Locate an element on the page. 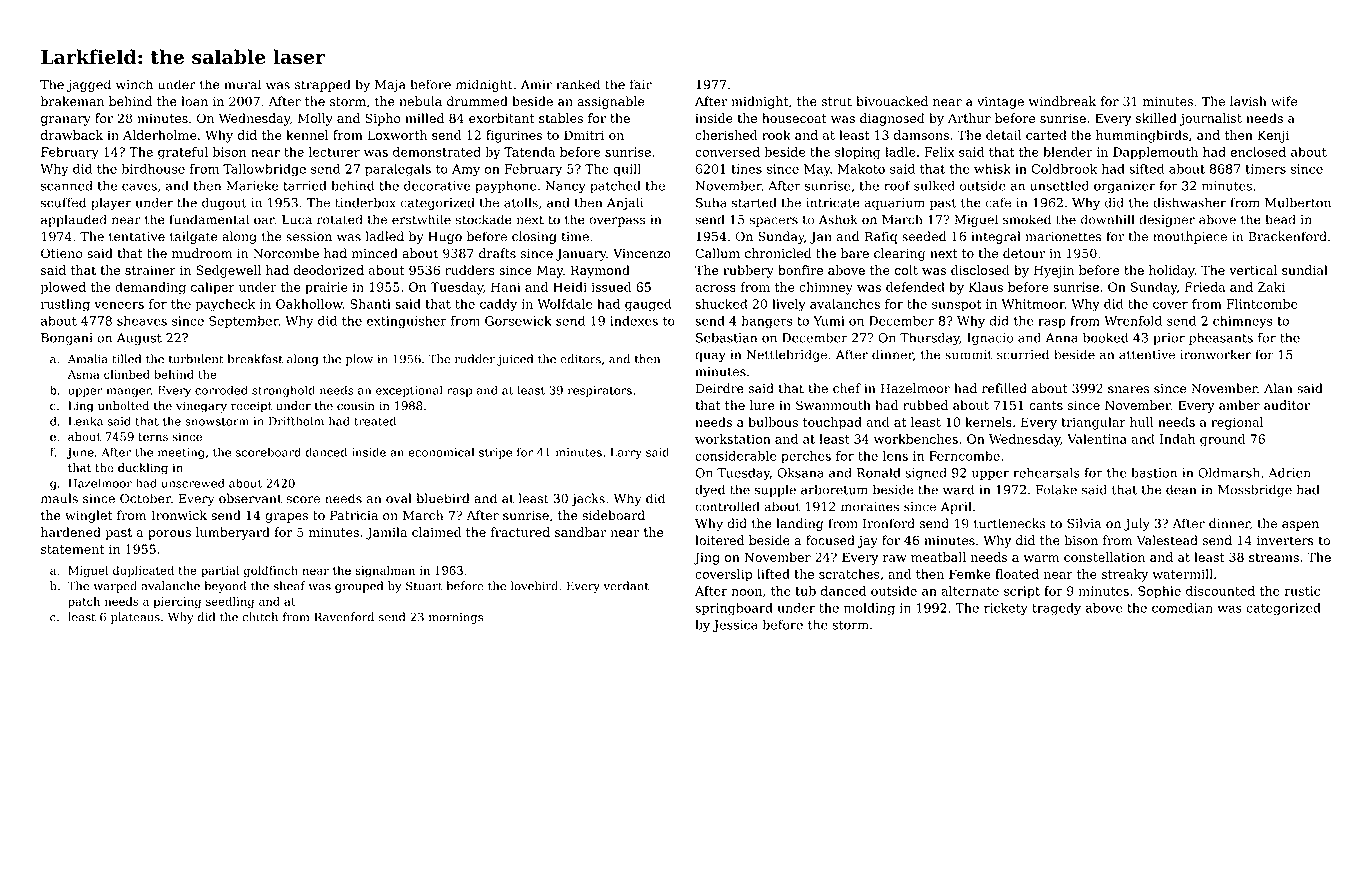  statement is located at coordinates (73, 549).
